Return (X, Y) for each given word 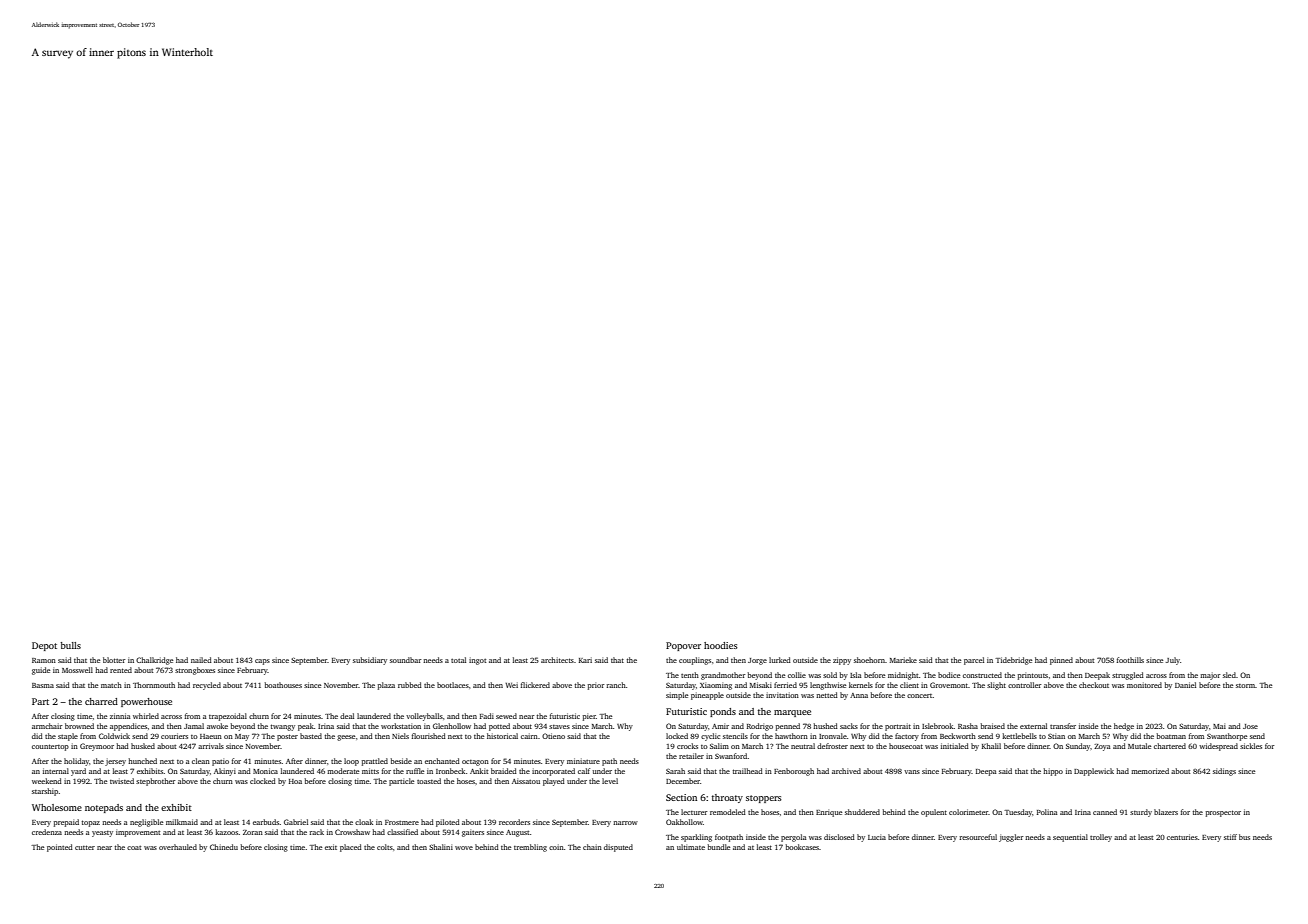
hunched (142, 761)
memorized (1150, 771)
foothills (1130, 660)
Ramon (44, 660)
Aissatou (526, 781)
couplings (695, 661)
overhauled (178, 847)
